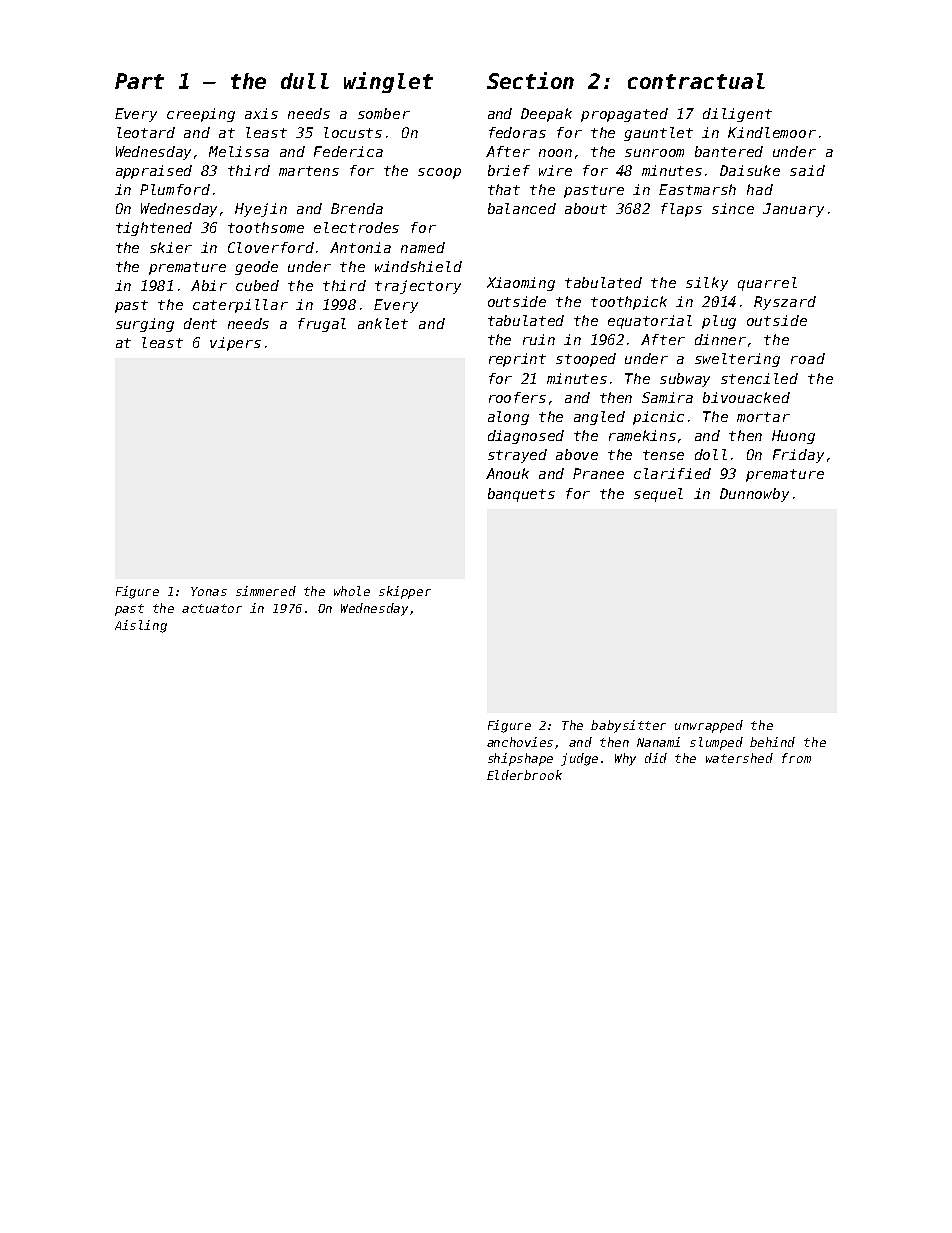  I want to click on skipper, so click(405, 592).
